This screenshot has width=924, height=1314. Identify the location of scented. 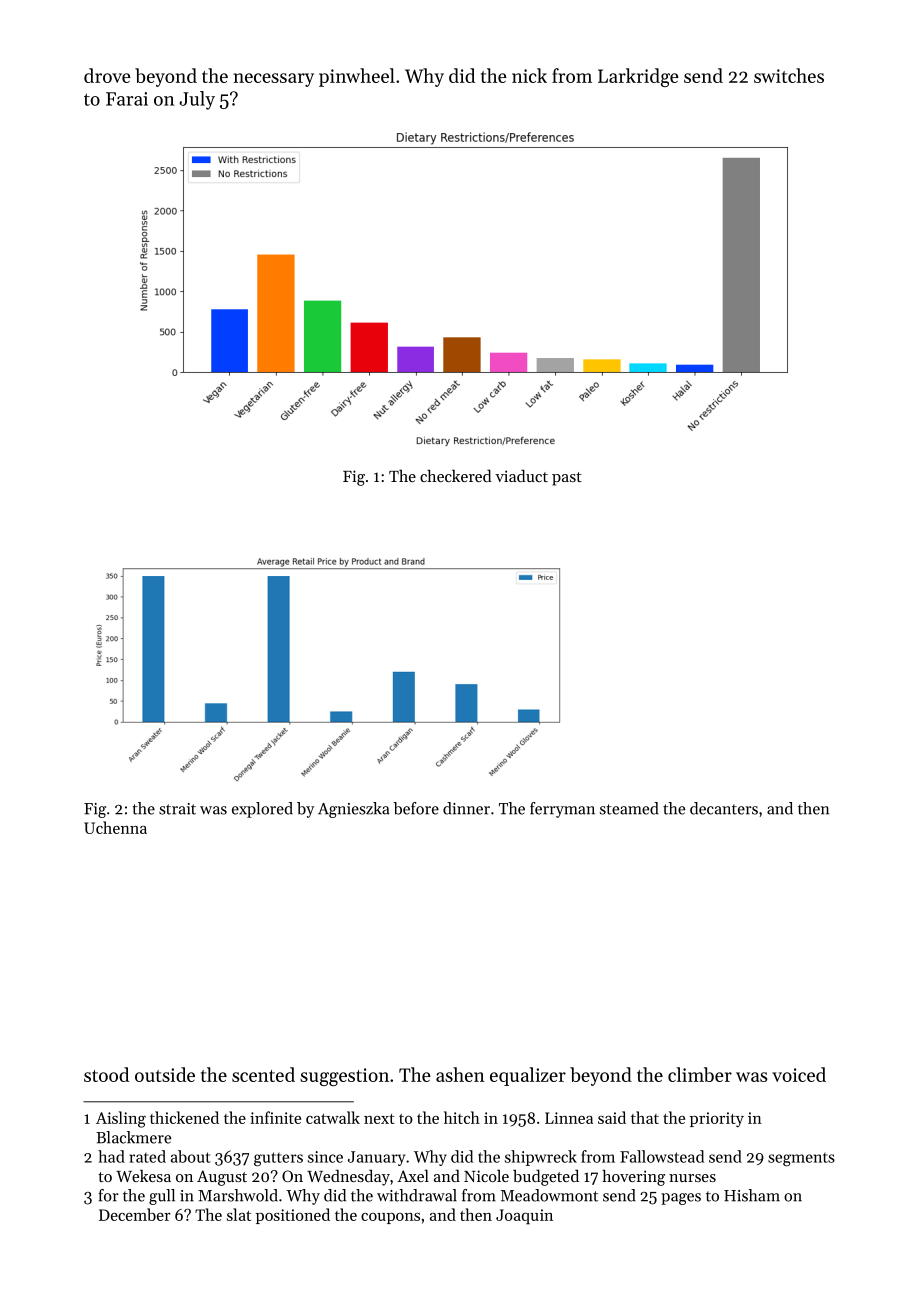
(263, 1074).
